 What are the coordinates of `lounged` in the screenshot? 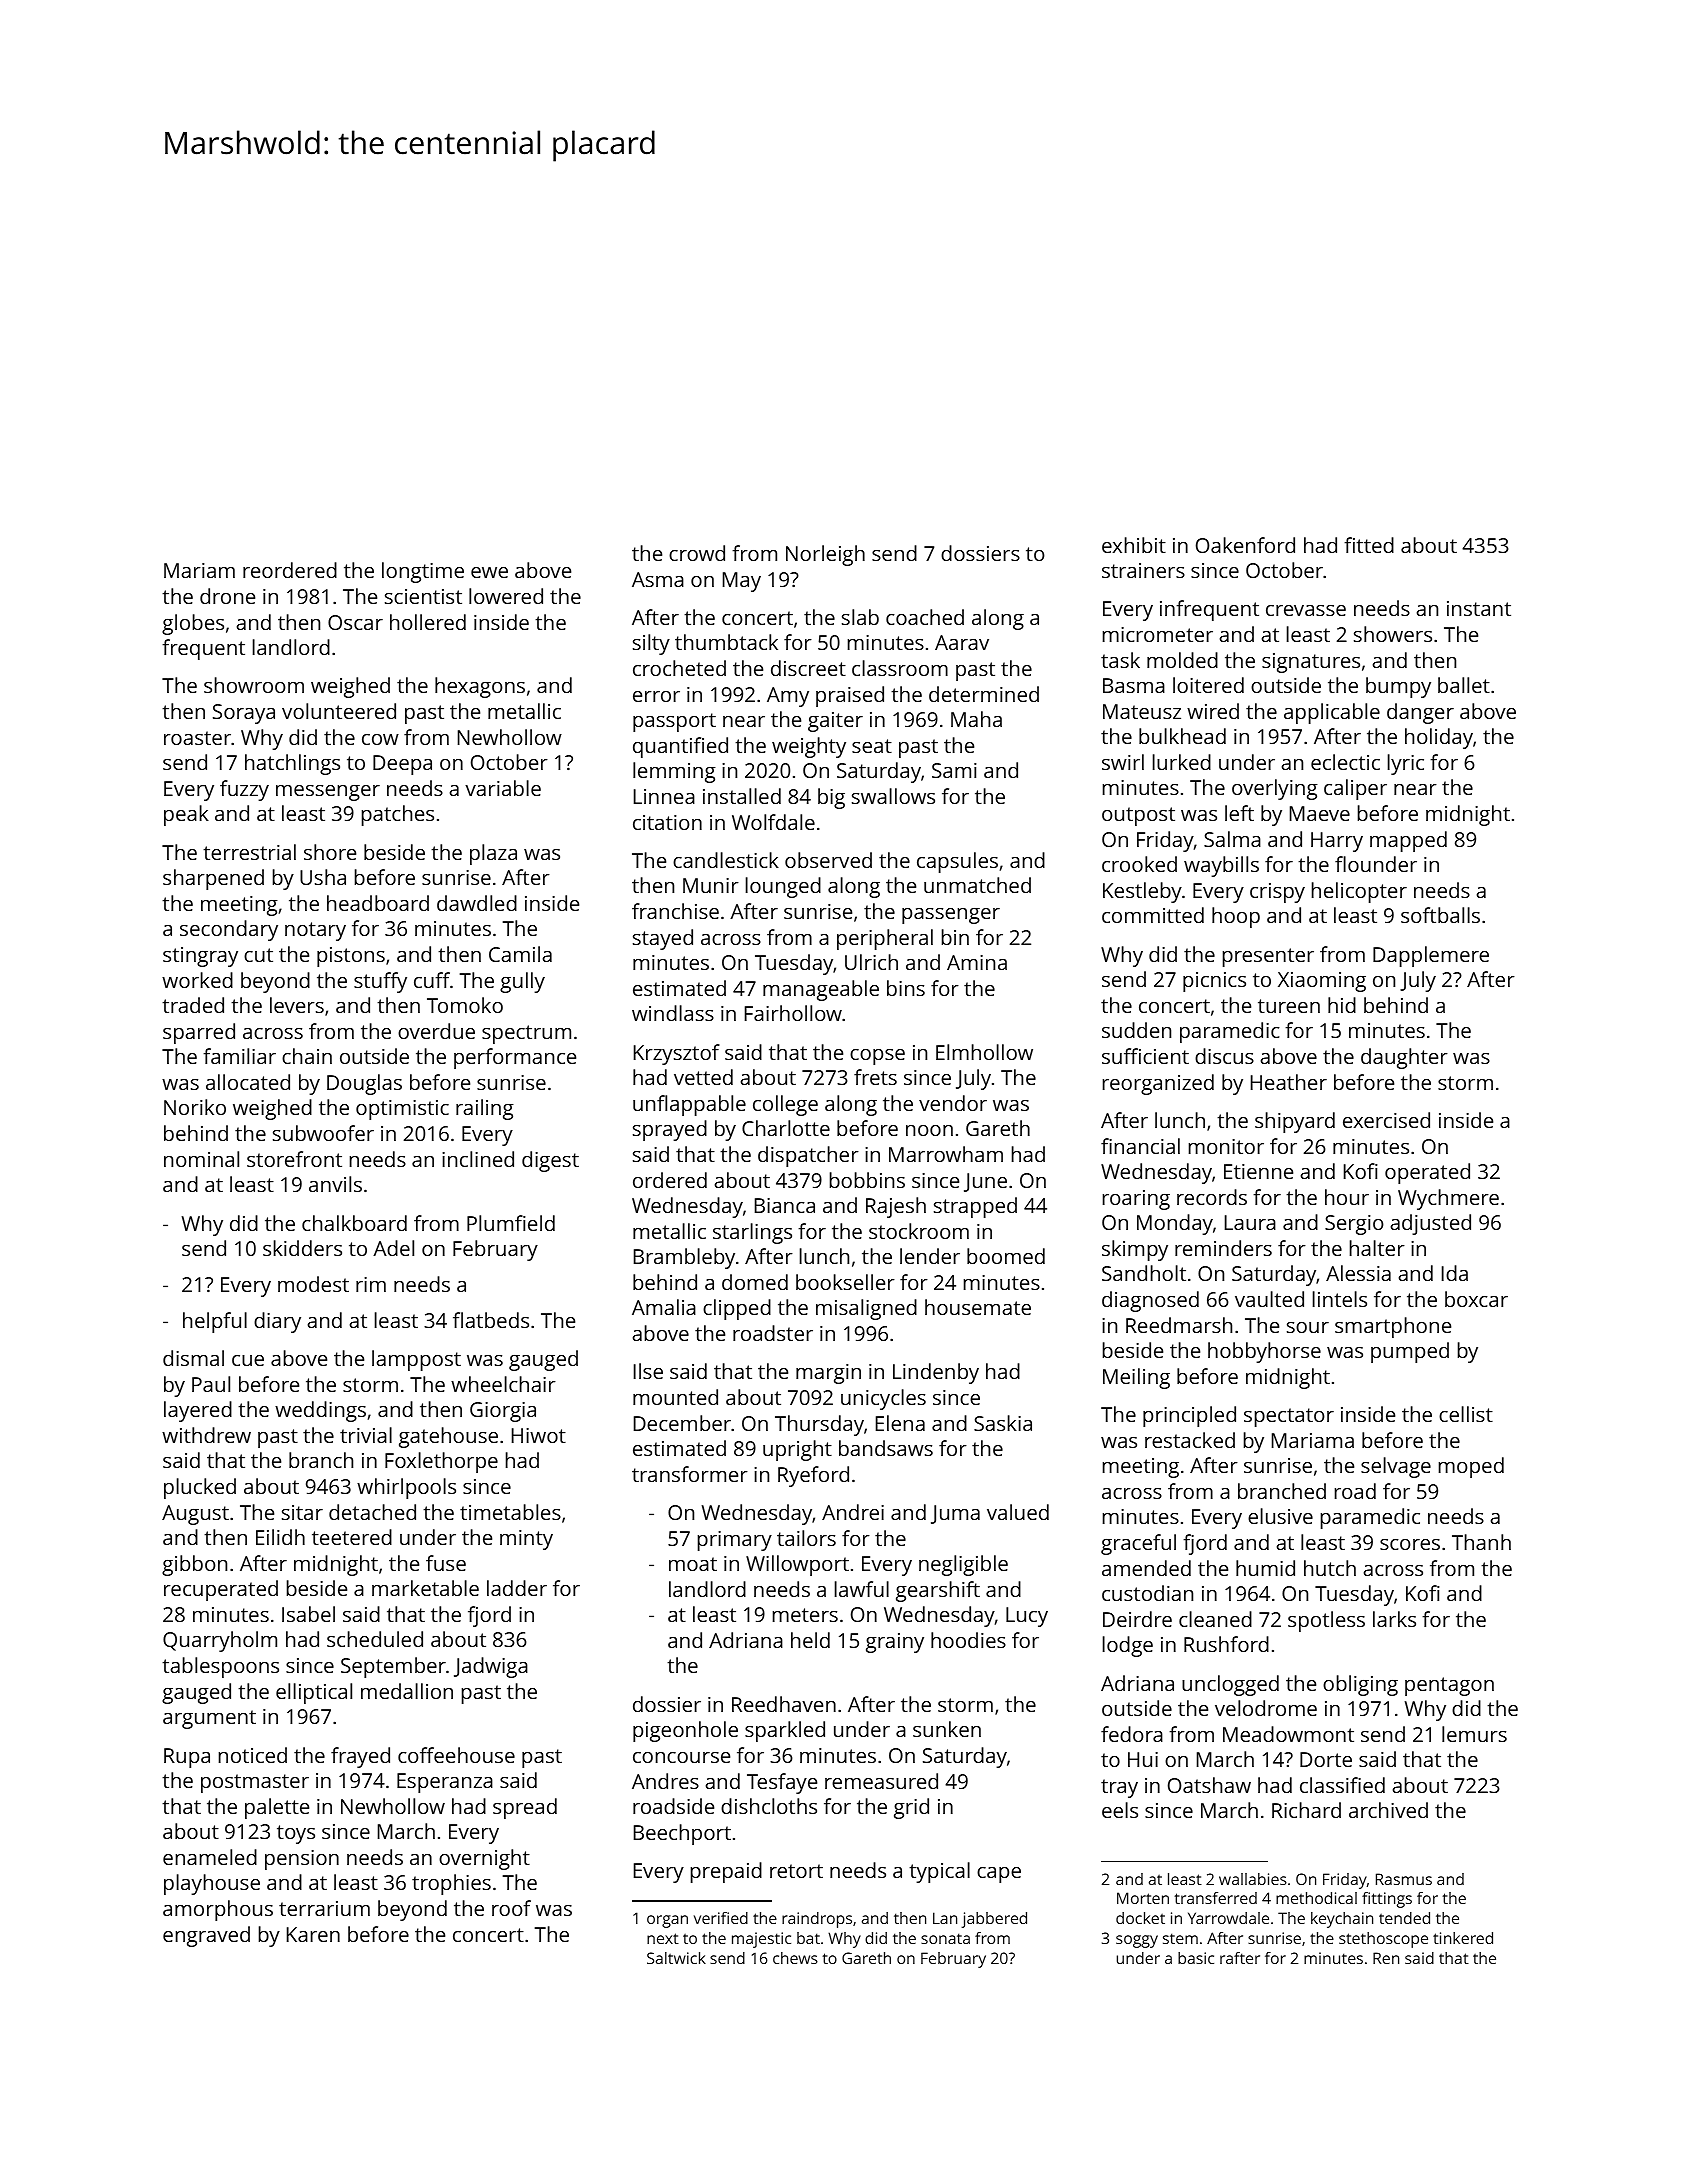 It's located at (783, 887).
